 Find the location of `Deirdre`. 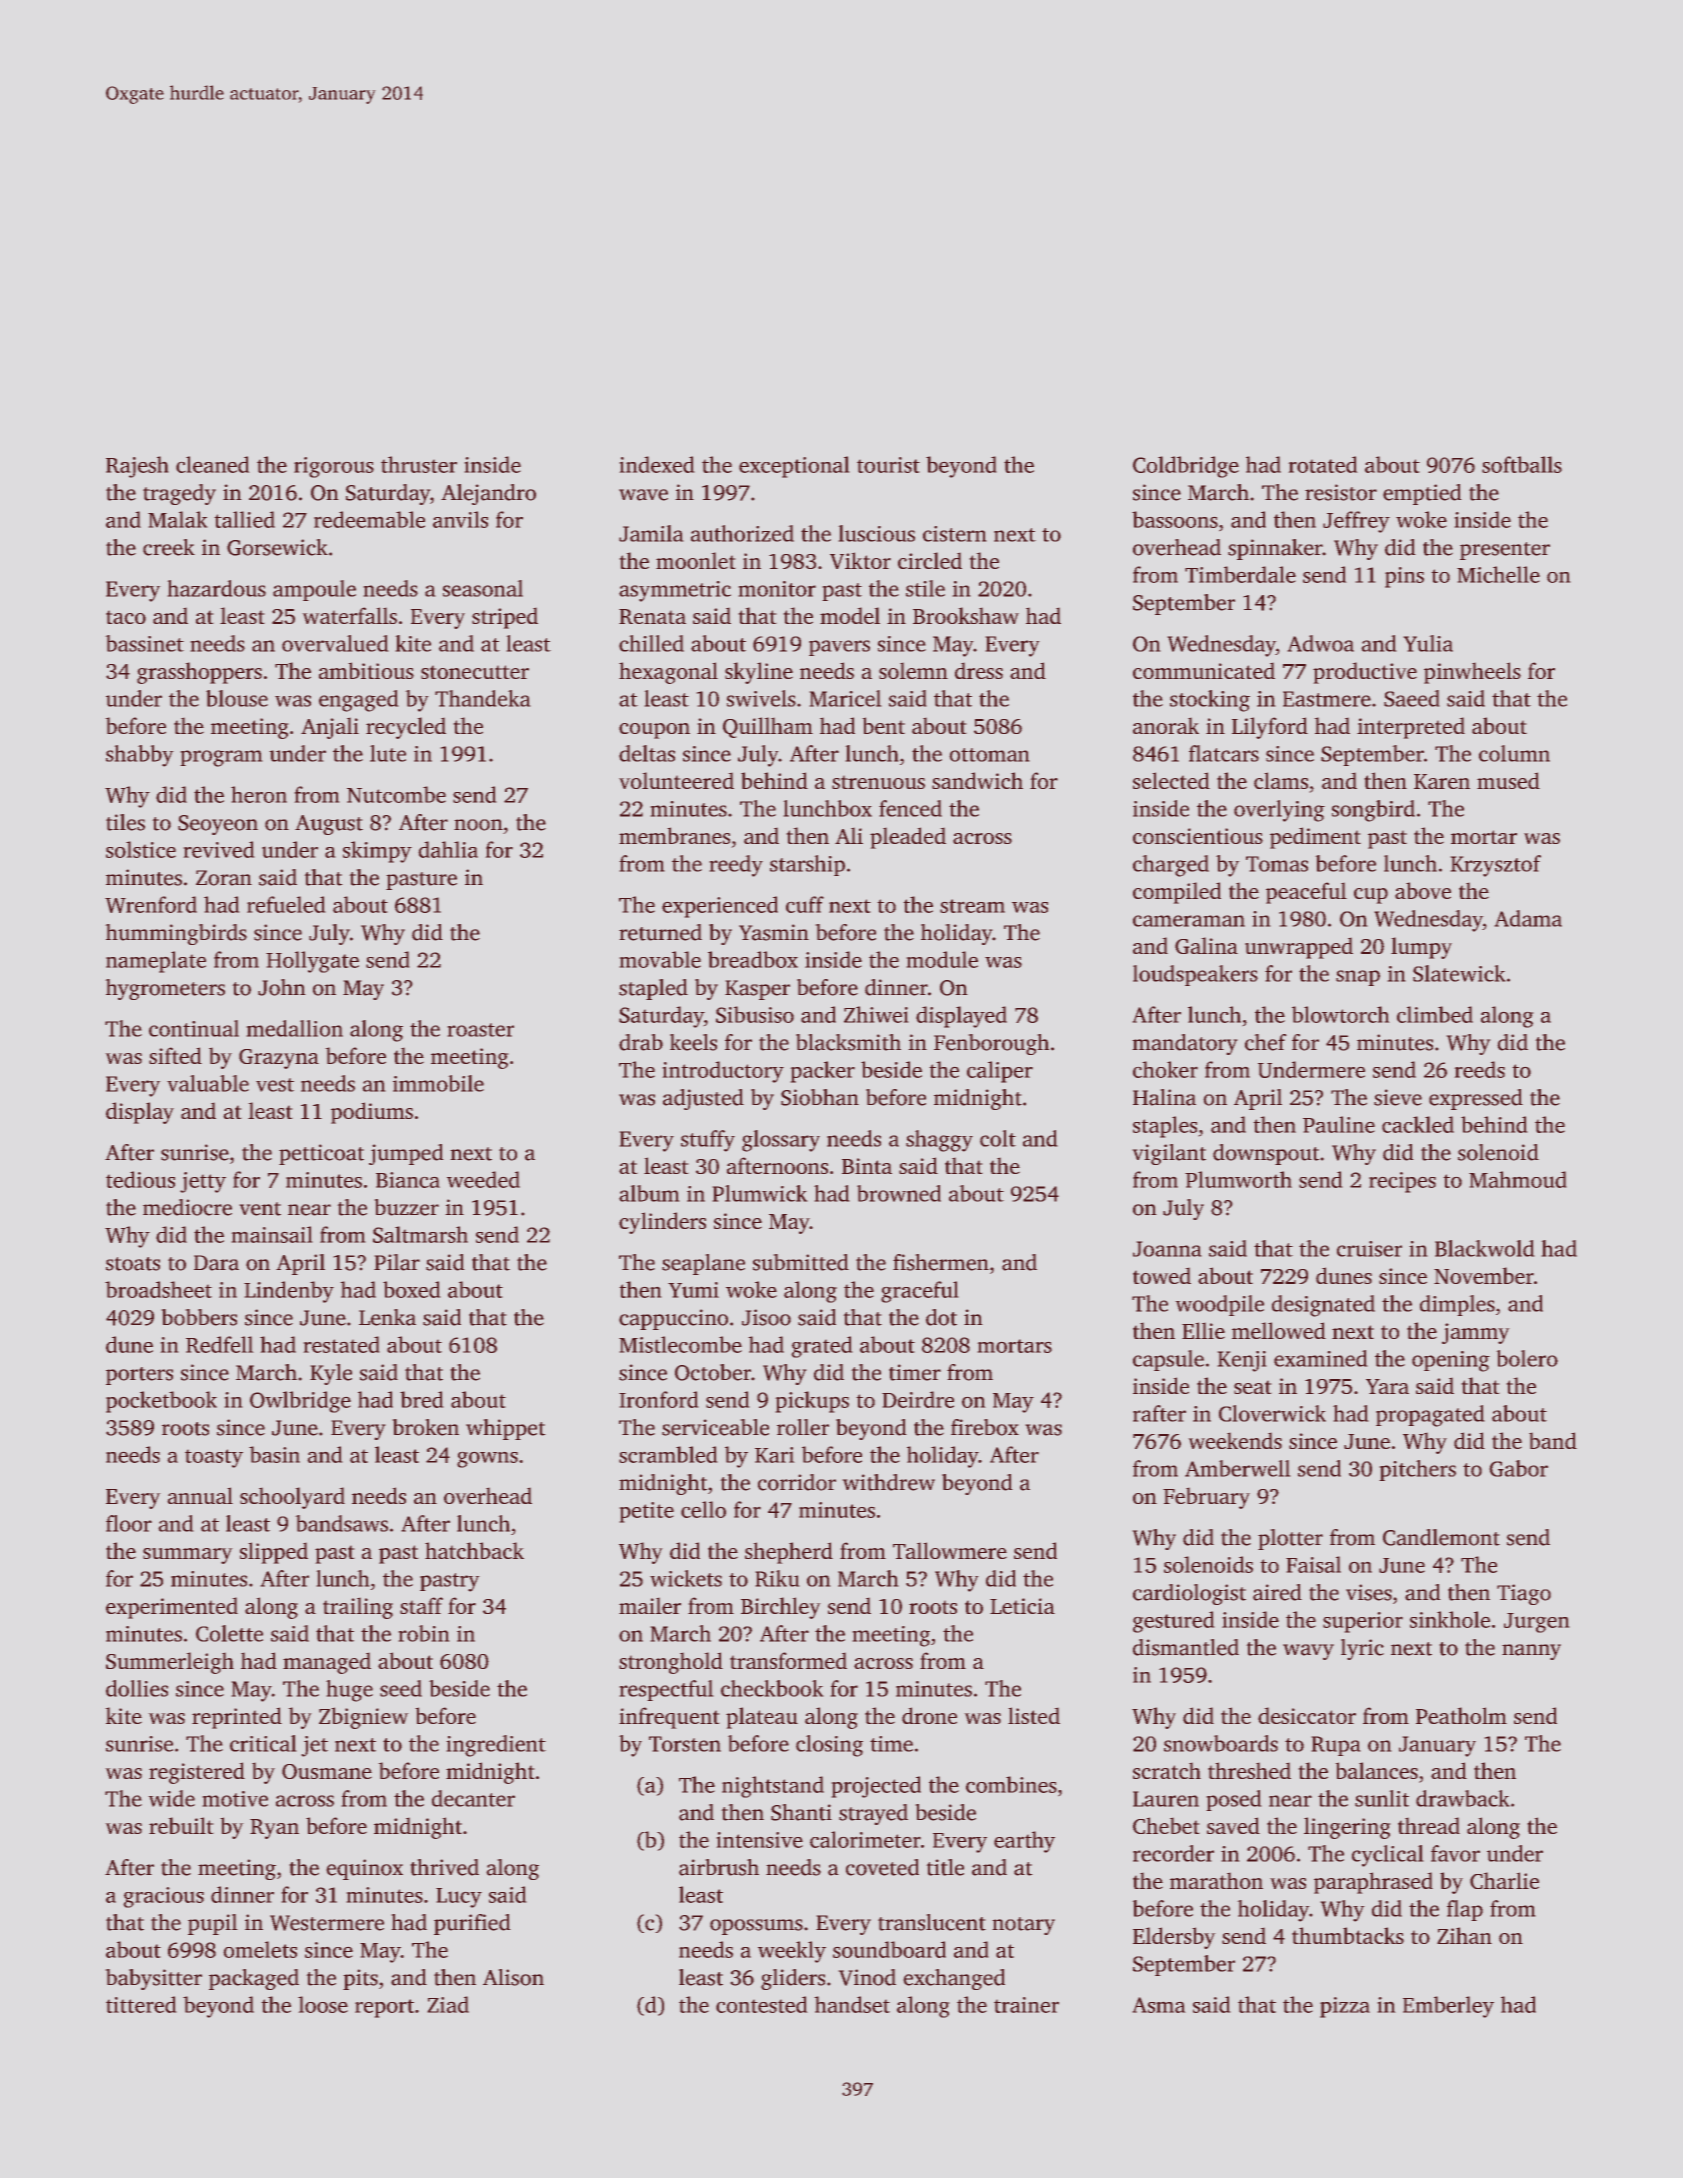

Deirdre is located at coordinates (918, 1399).
